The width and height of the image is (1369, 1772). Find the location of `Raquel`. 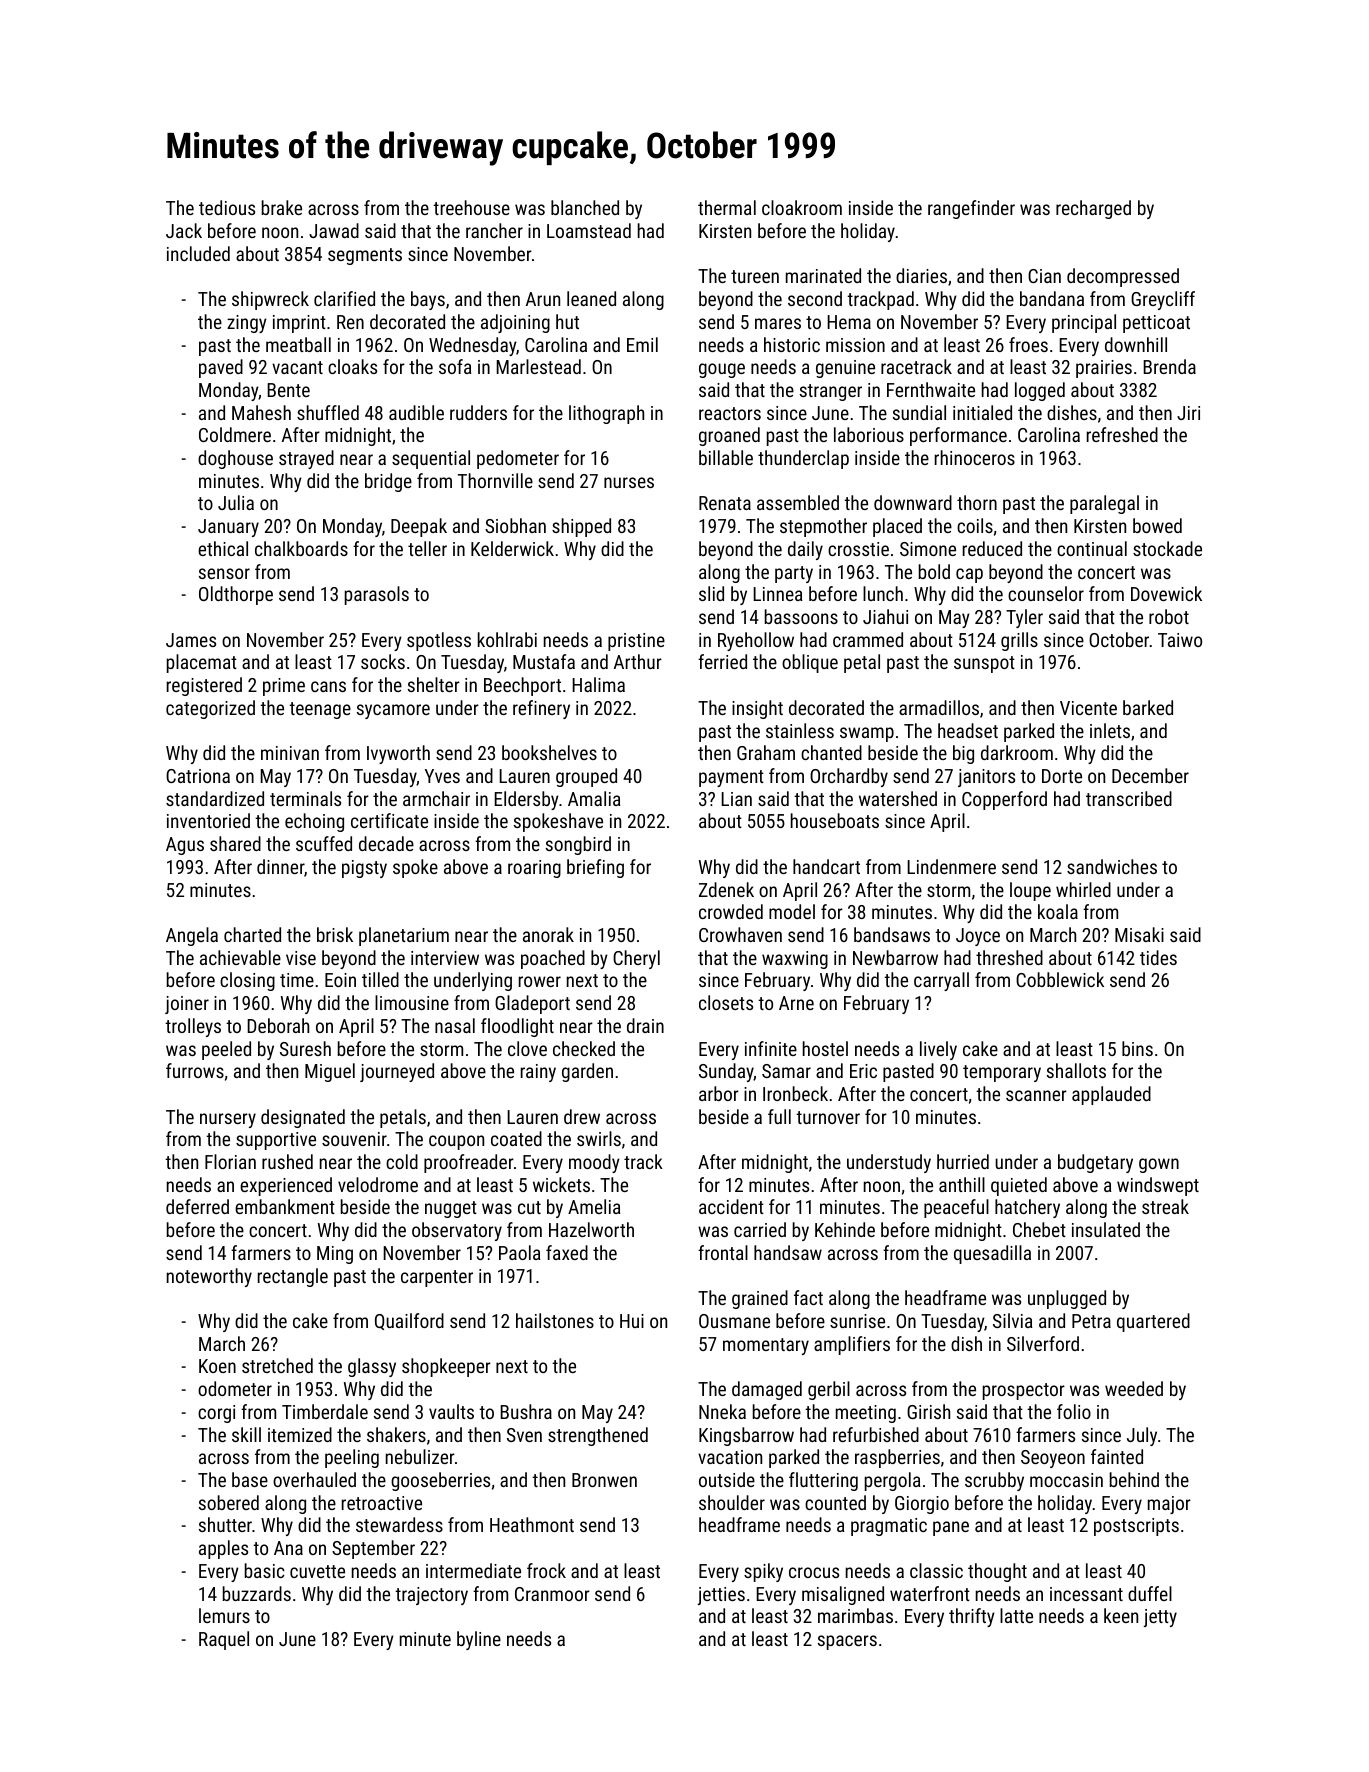

Raquel is located at coordinates (224, 1640).
